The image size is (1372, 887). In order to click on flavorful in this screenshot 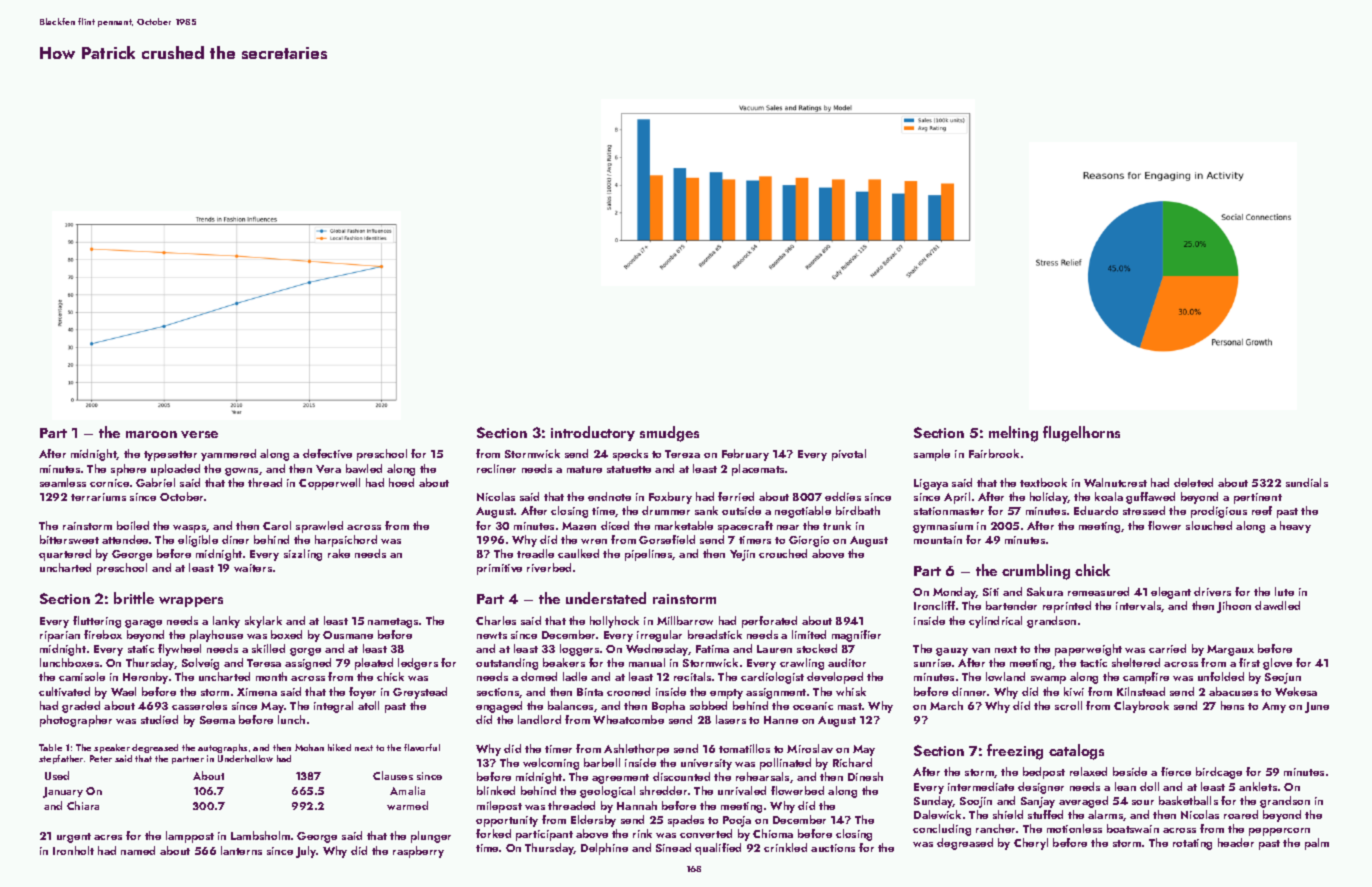, I will do `click(422, 747)`.
